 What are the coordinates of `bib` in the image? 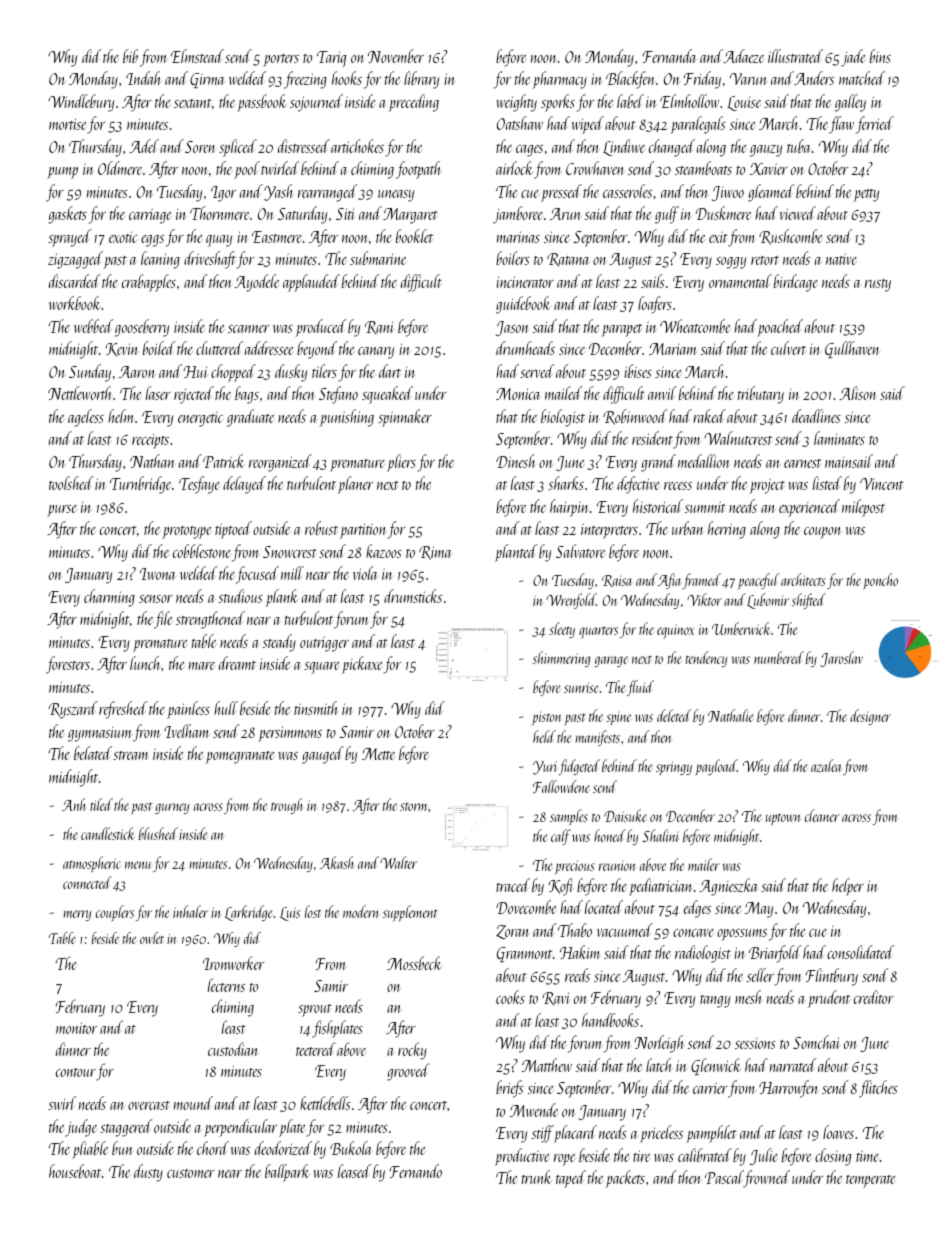 It's located at (130, 56).
